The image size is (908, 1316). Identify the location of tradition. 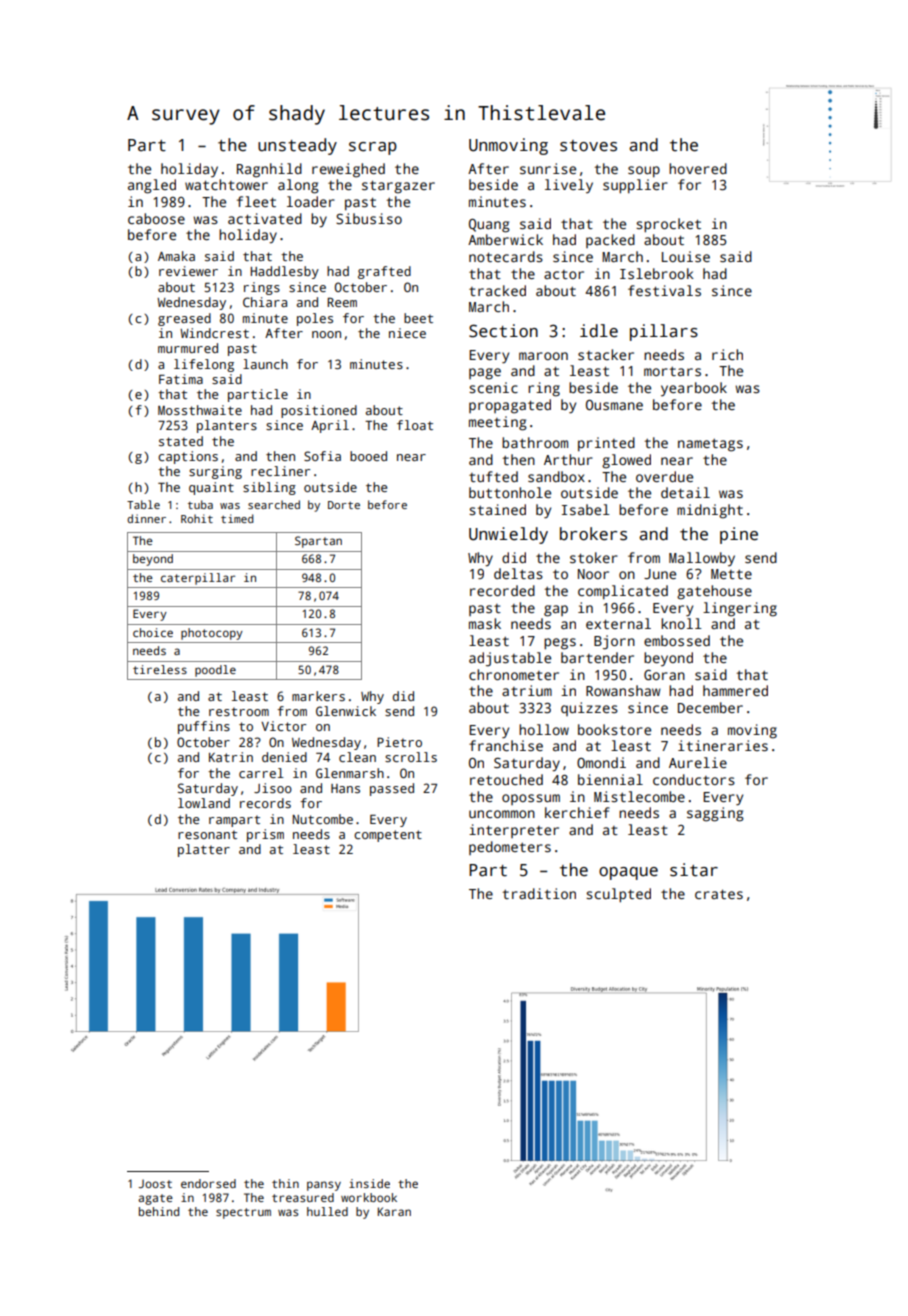
(539, 893).
